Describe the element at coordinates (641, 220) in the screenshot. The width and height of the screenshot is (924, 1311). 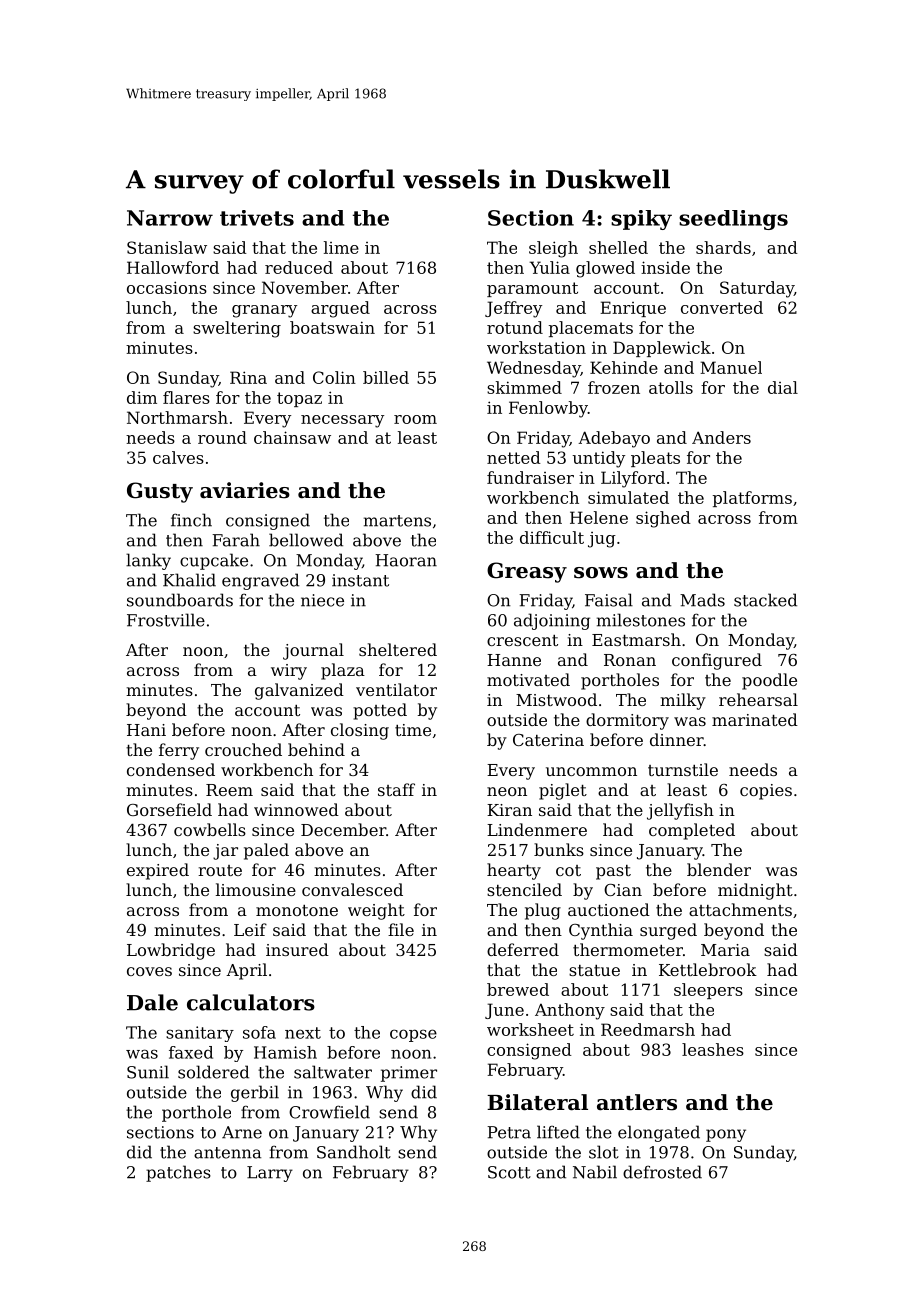
I see `spiky` at that location.
